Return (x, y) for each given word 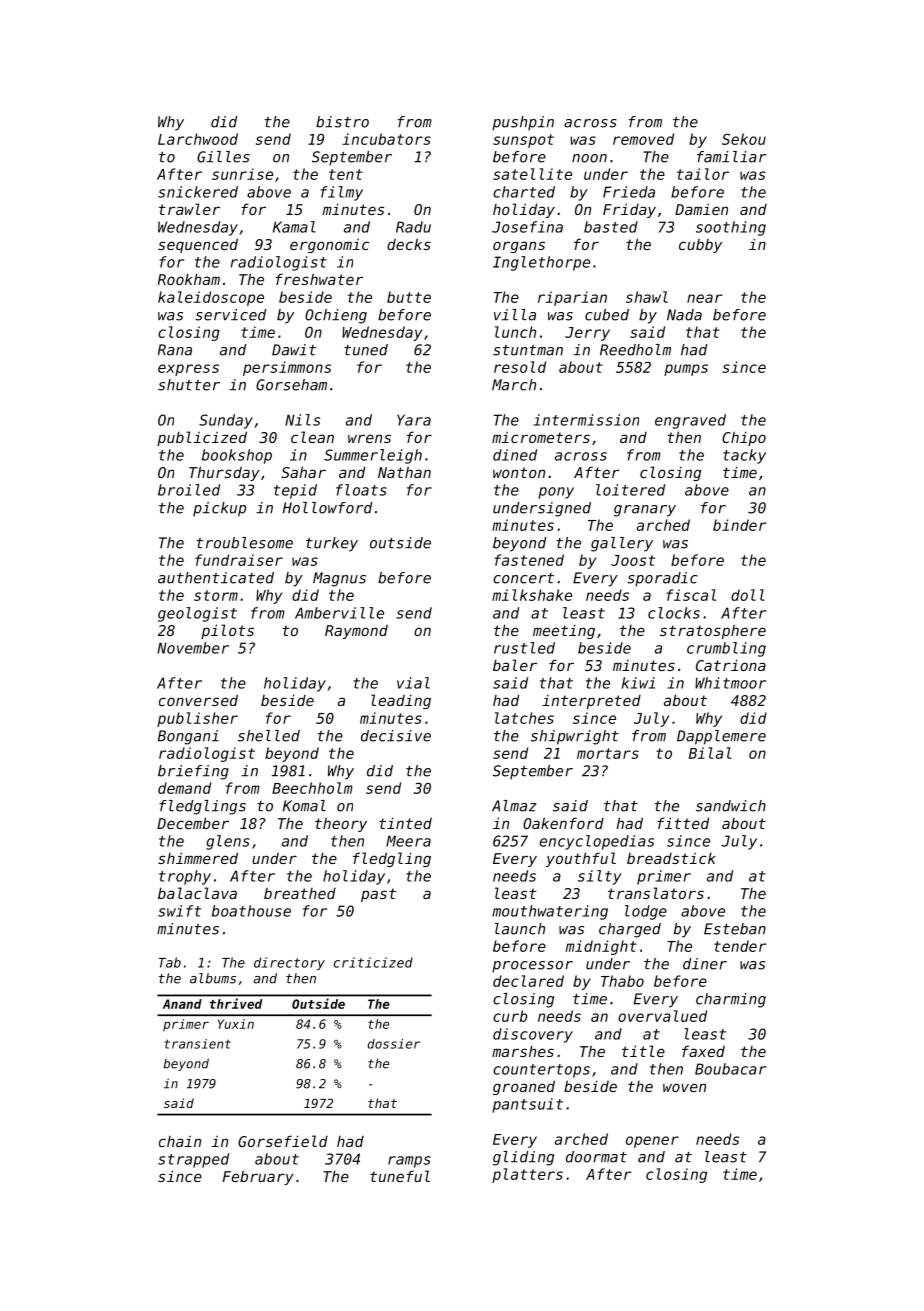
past (378, 895)
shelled (269, 736)
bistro (342, 122)
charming (731, 1000)
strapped (193, 1160)
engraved (690, 421)
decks (409, 244)
